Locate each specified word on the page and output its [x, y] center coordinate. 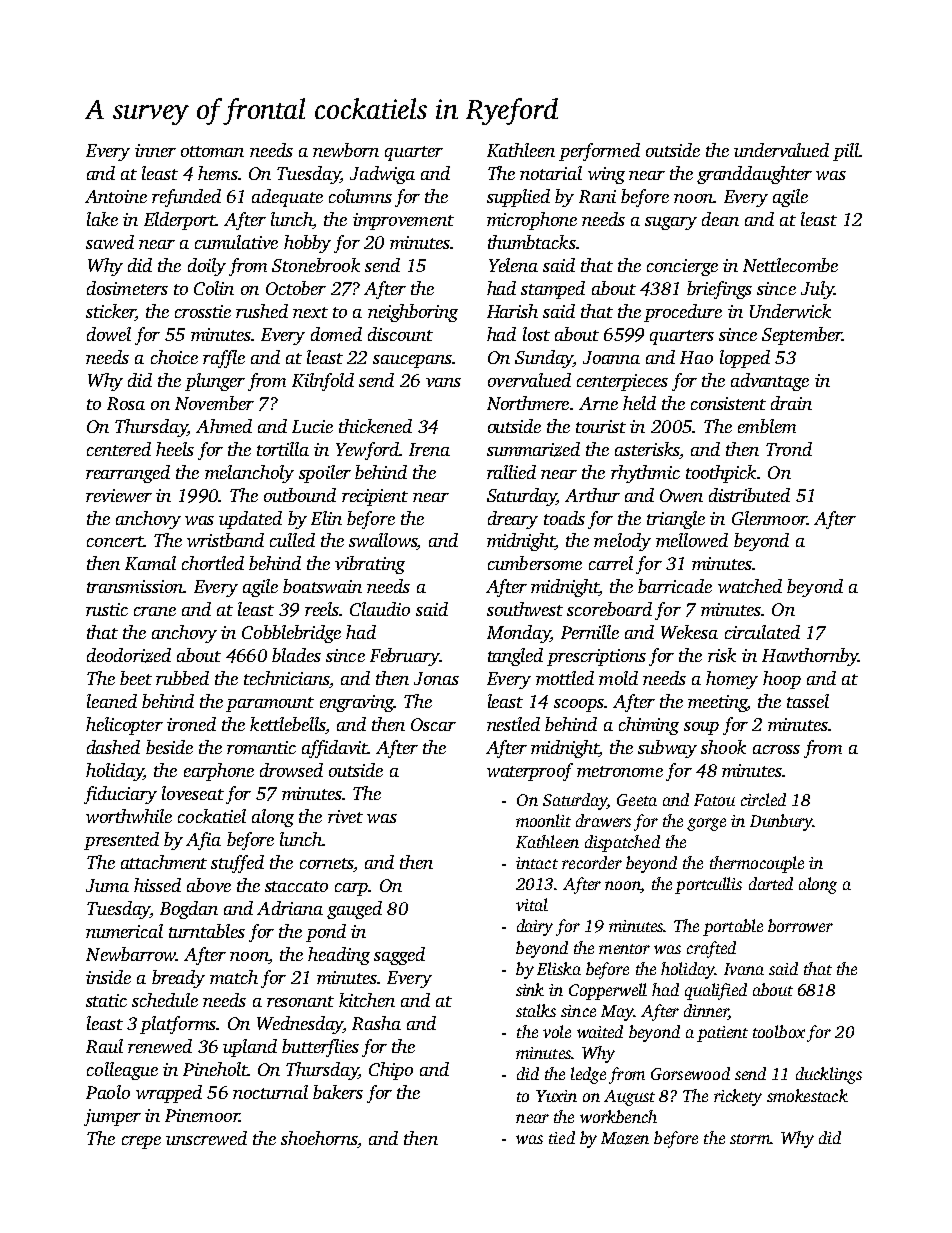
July [817, 290]
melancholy [249, 474]
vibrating [370, 565]
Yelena [513, 265]
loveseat [193, 793]
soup [701, 728]
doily [207, 267]
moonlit [543, 820]
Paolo [108, 1092]
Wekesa [689, 632]
